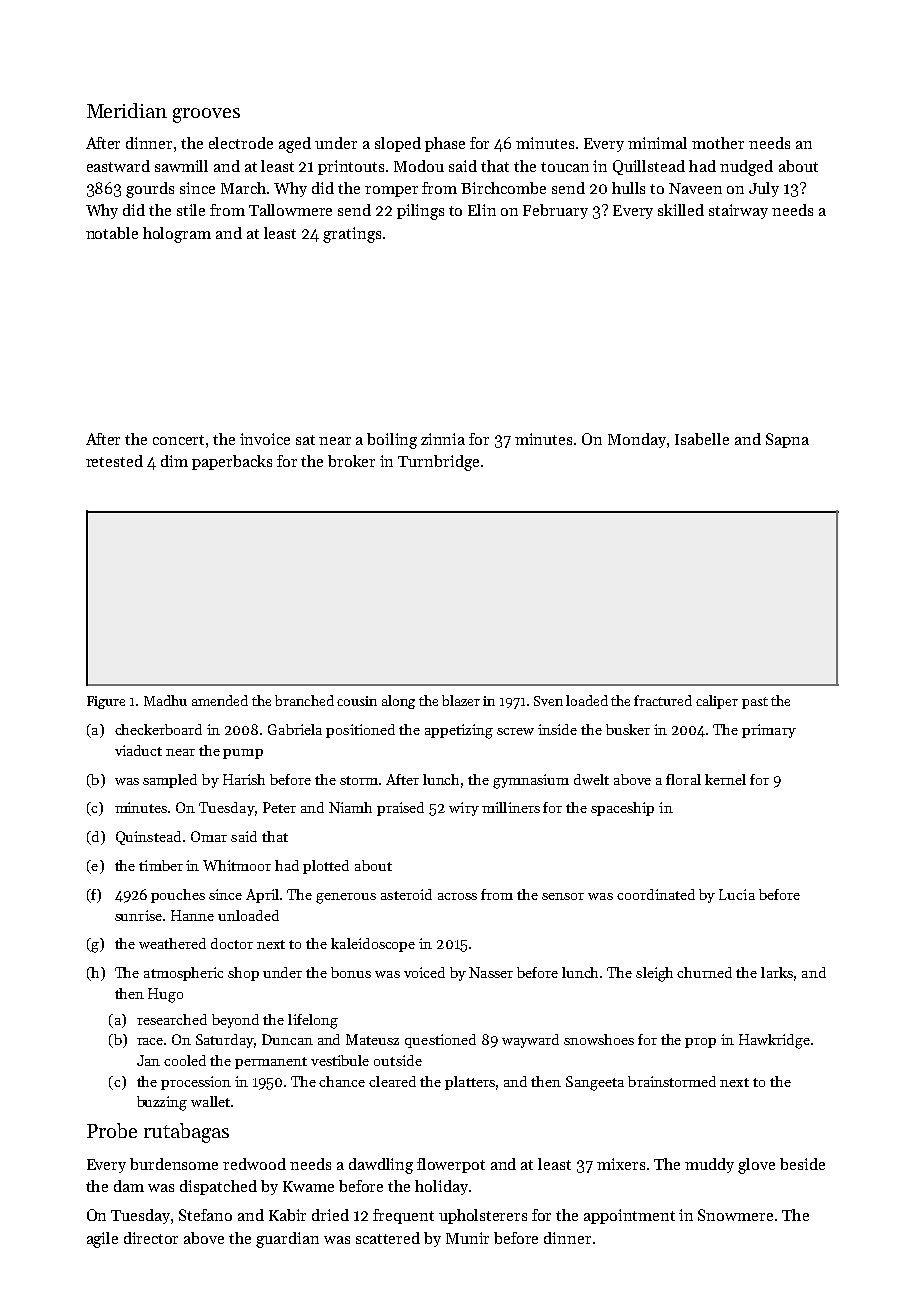 The width and height of the image is (924, 1314). What do you see at coordinates (381, 1166) in the image?
I see `dawdling` at bounding box center [381, 1166].
